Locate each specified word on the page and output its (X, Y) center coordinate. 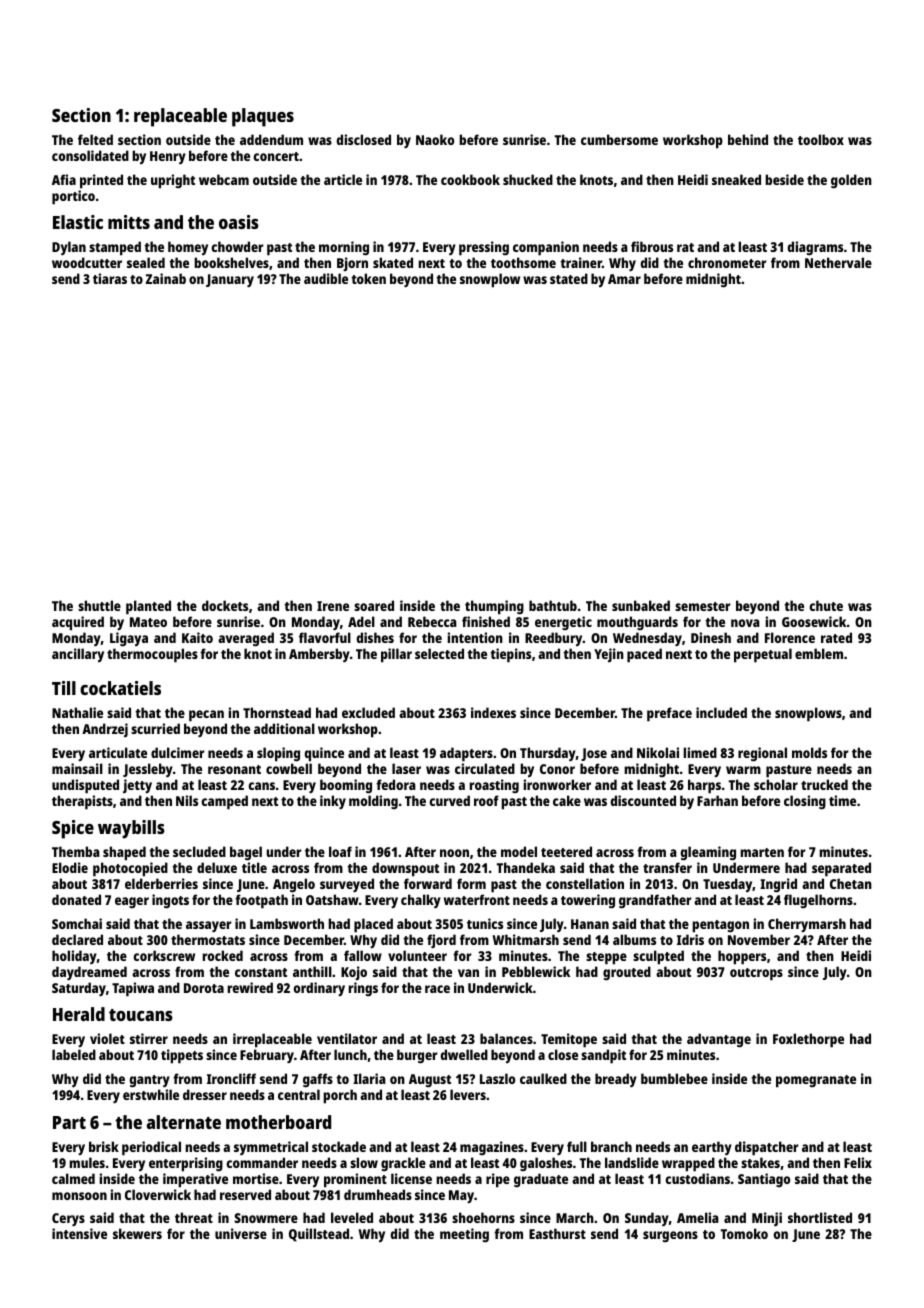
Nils (187, 800)
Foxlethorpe (808, 1040)
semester (703, 606)
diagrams (815, 248)
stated (569, 278)
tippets (182, 1056)
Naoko (435, 139)
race (437, 989)
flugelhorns (818, 901)
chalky (421, 901)
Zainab (166, 278)
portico (73, 197)
